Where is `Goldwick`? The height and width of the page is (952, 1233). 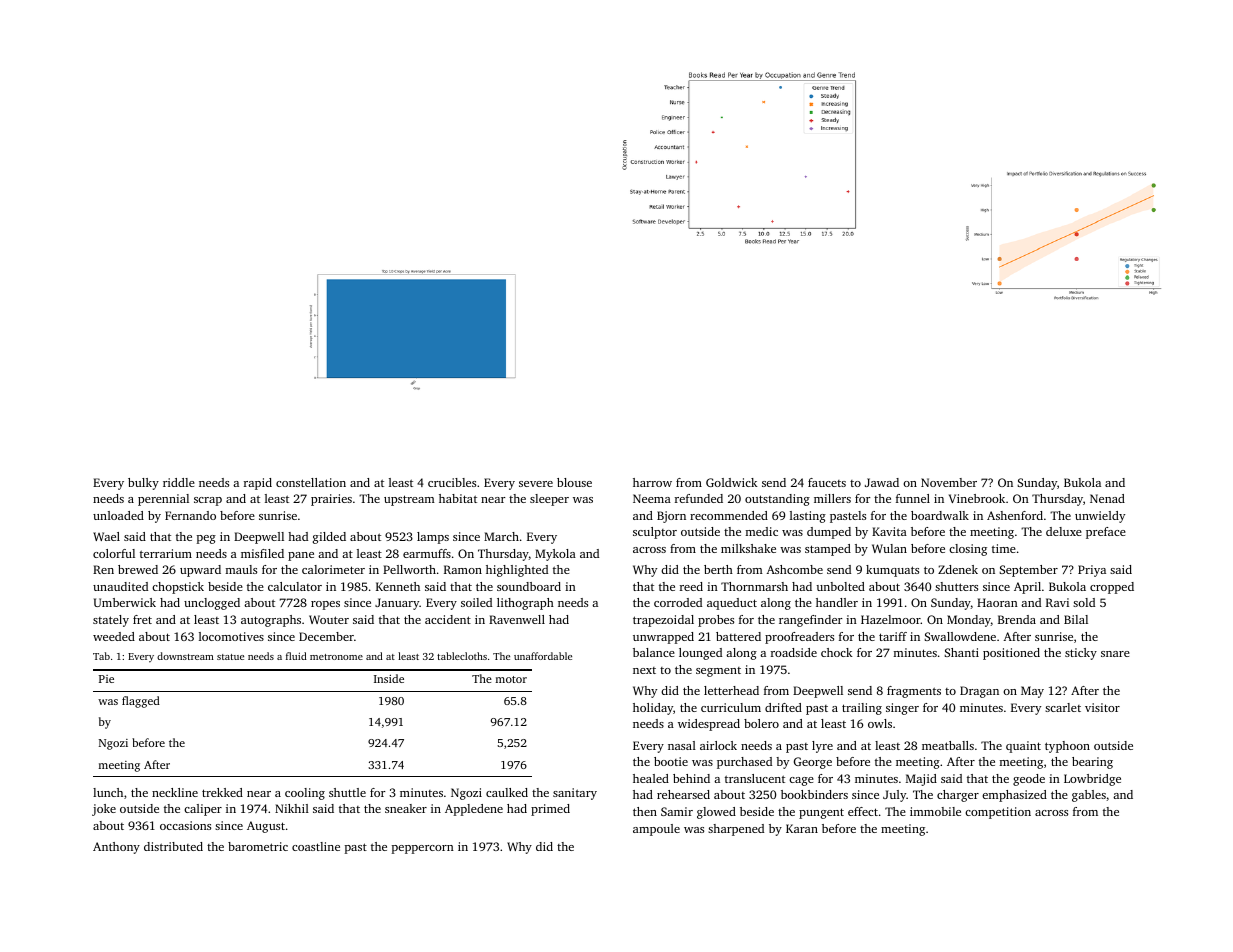
Goldwick is located at coordinates (732, 482).
